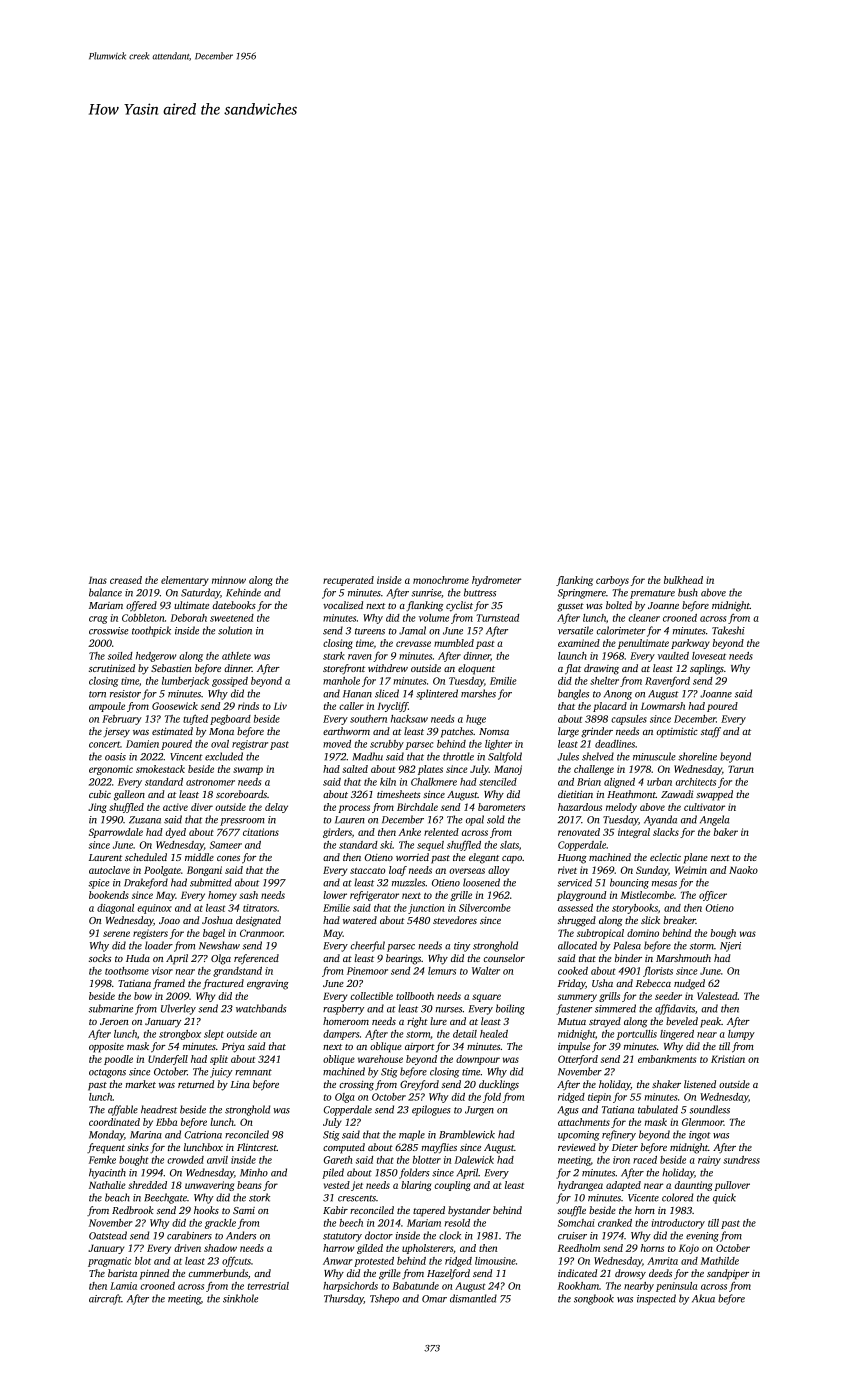 The image size is (849, 1400). Describe the element at coordinates (496, 581) in the screenshot. I see `hydrometer` at that location.
